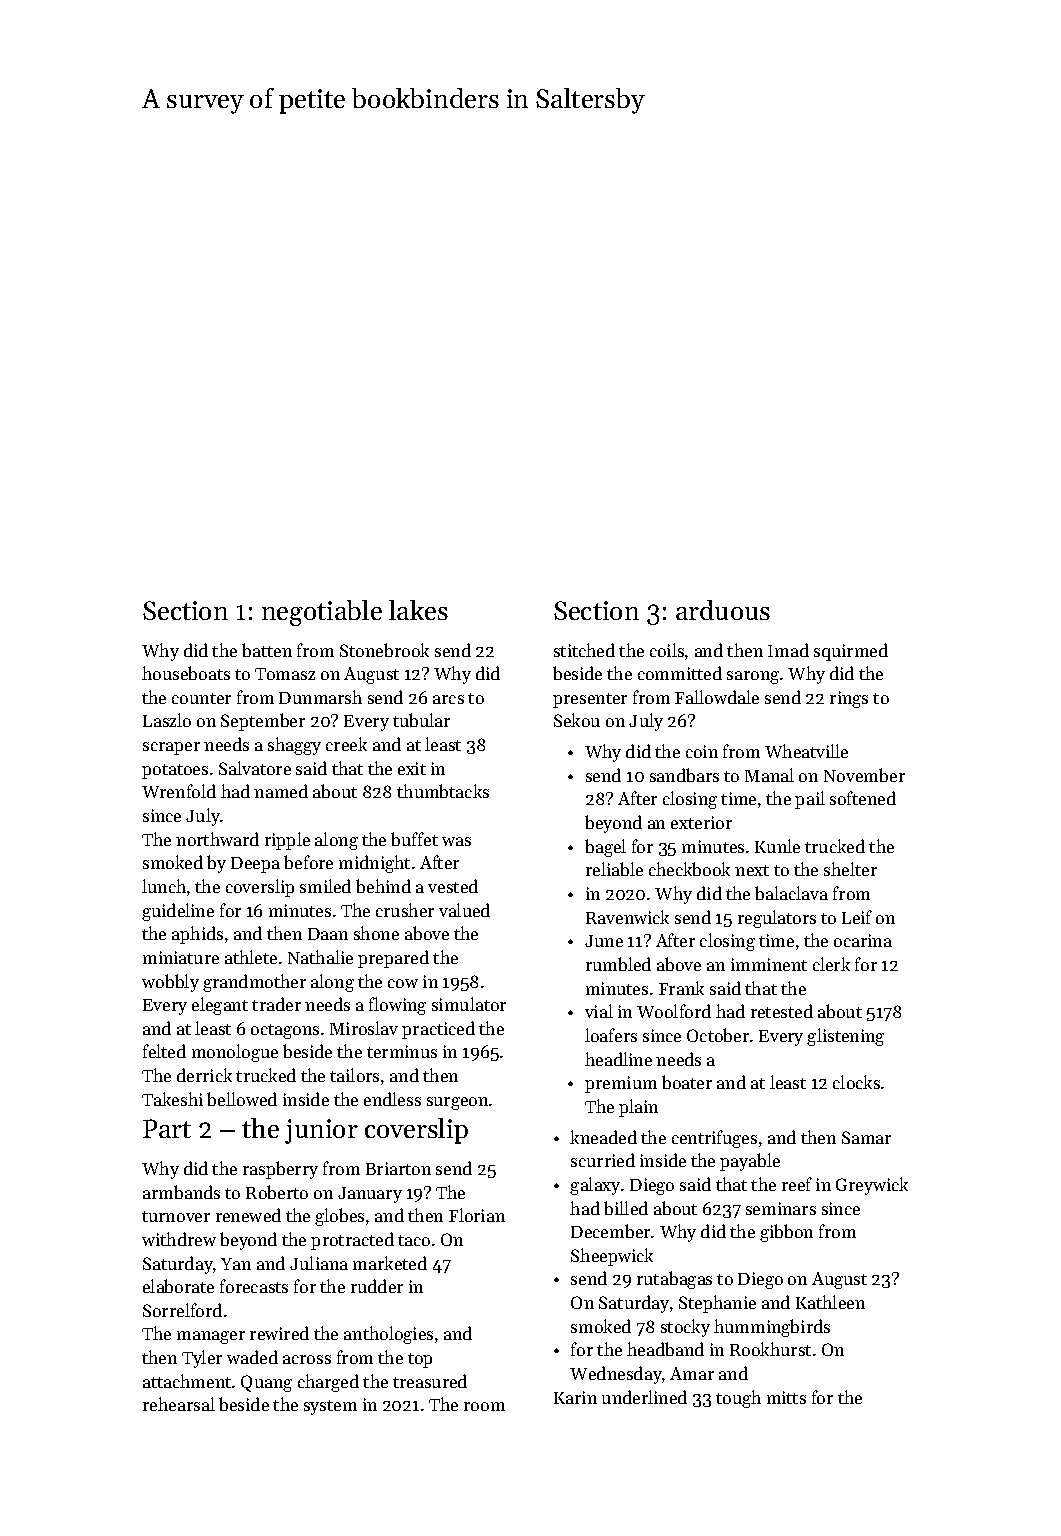  I want to click on arcs, so click(448, 699).
